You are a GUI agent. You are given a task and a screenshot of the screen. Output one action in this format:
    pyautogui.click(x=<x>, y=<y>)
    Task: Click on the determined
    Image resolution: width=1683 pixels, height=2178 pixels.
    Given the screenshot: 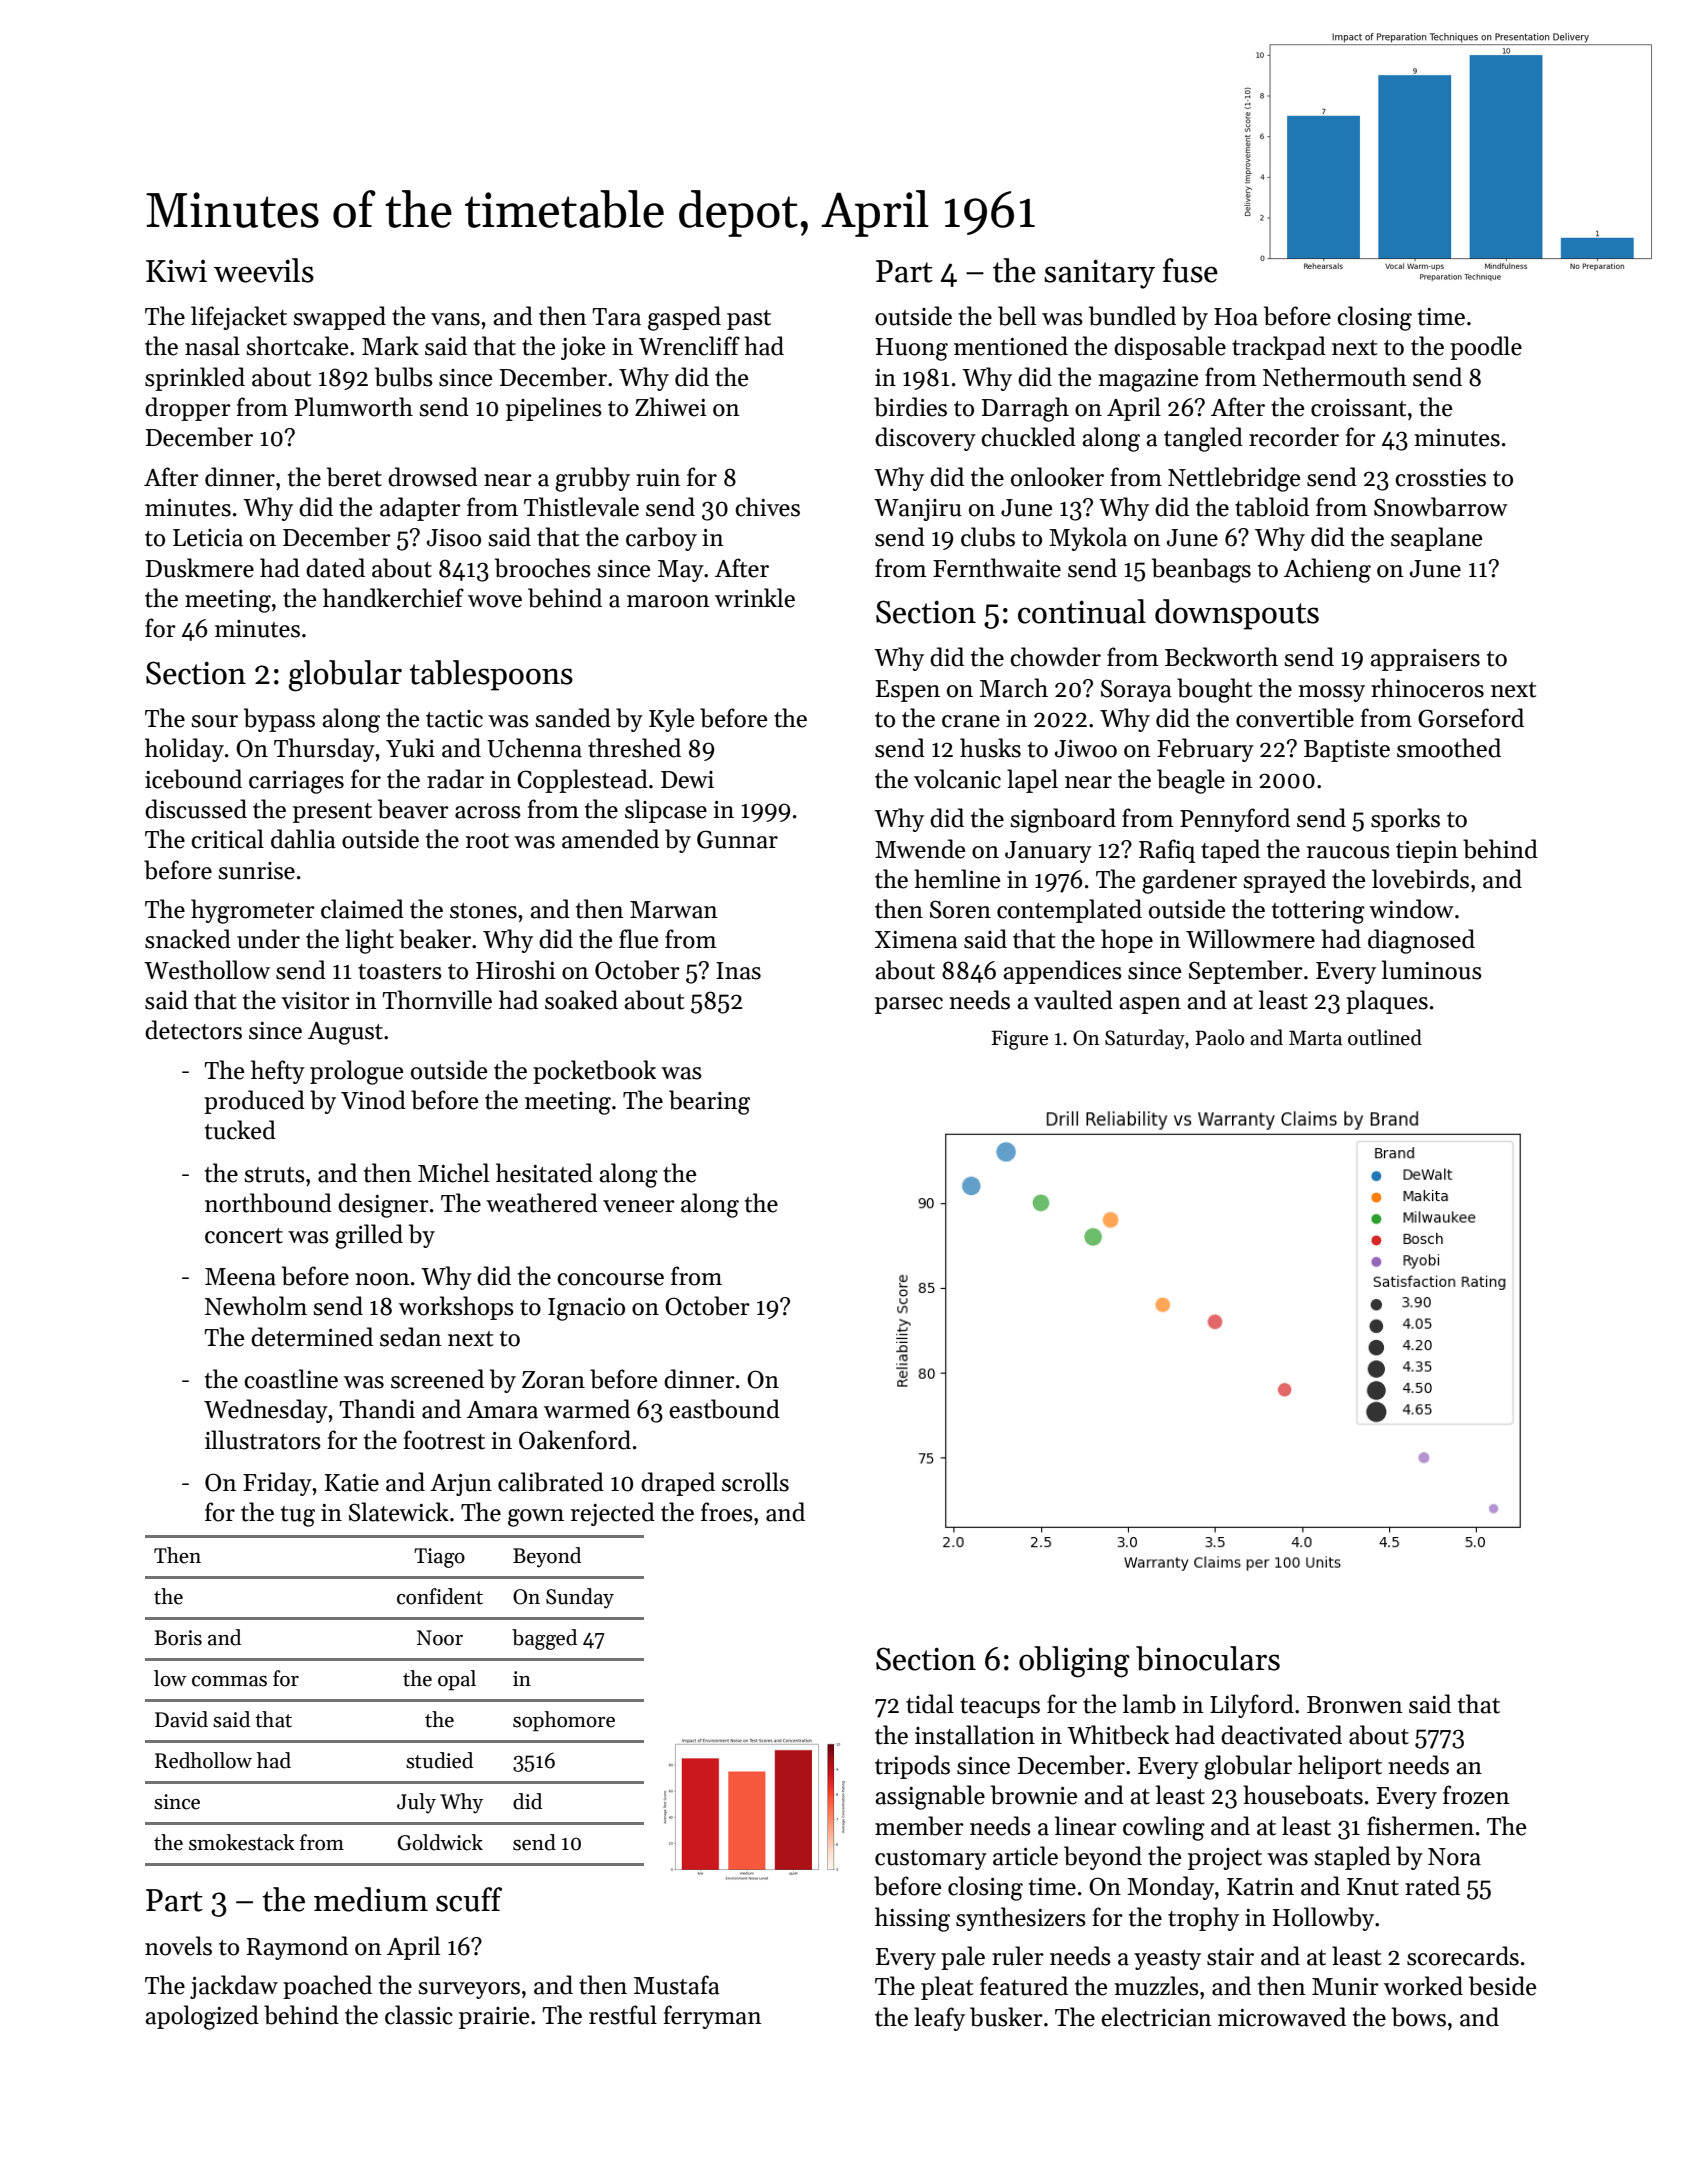 What is the action you would take?
    pyautogui.click(x=312, y=1337)
